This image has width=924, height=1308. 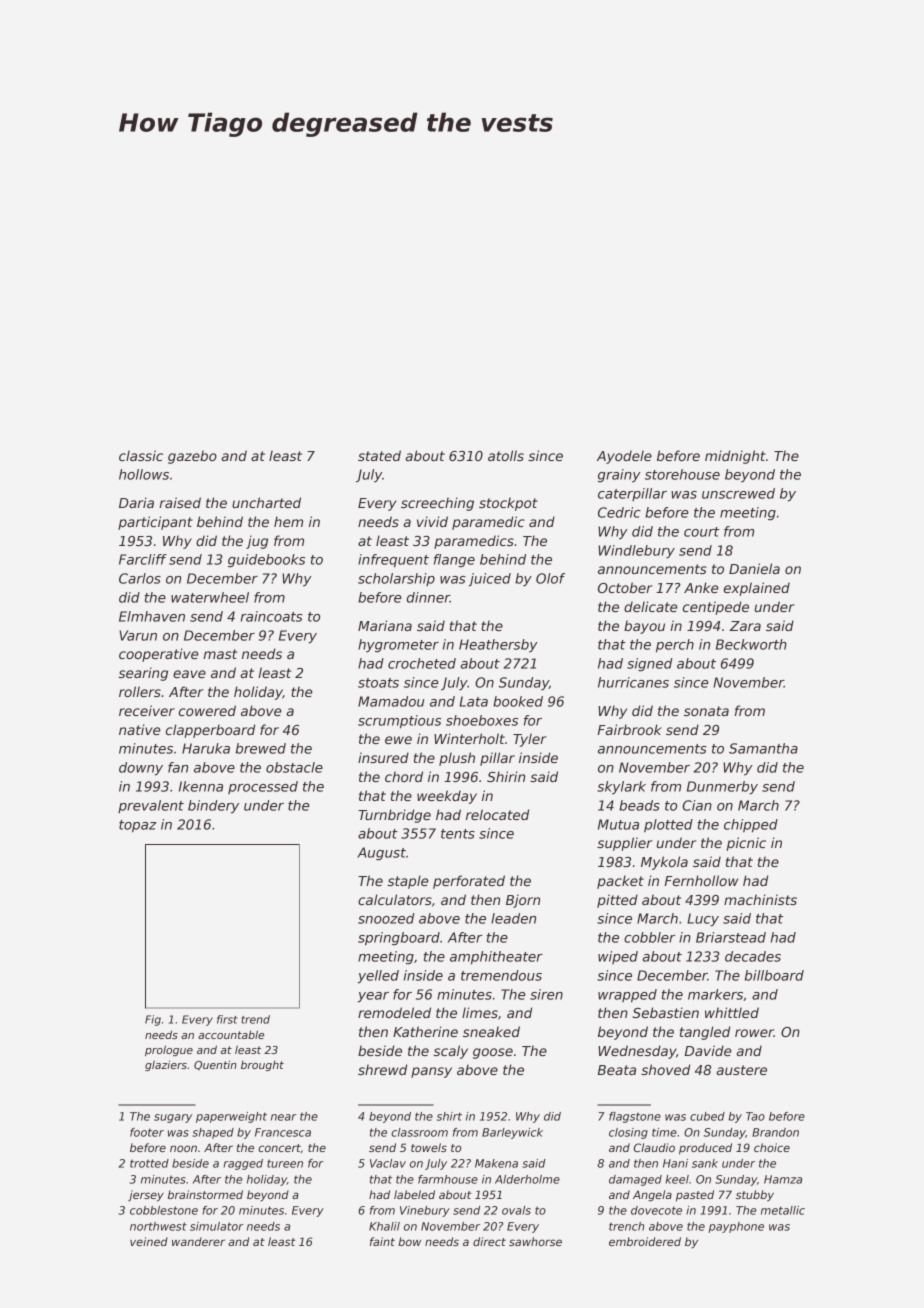 What do you see at coordinates (751, 644) in the image?
I see `Beckworth` at bounding box center [751, 644].
